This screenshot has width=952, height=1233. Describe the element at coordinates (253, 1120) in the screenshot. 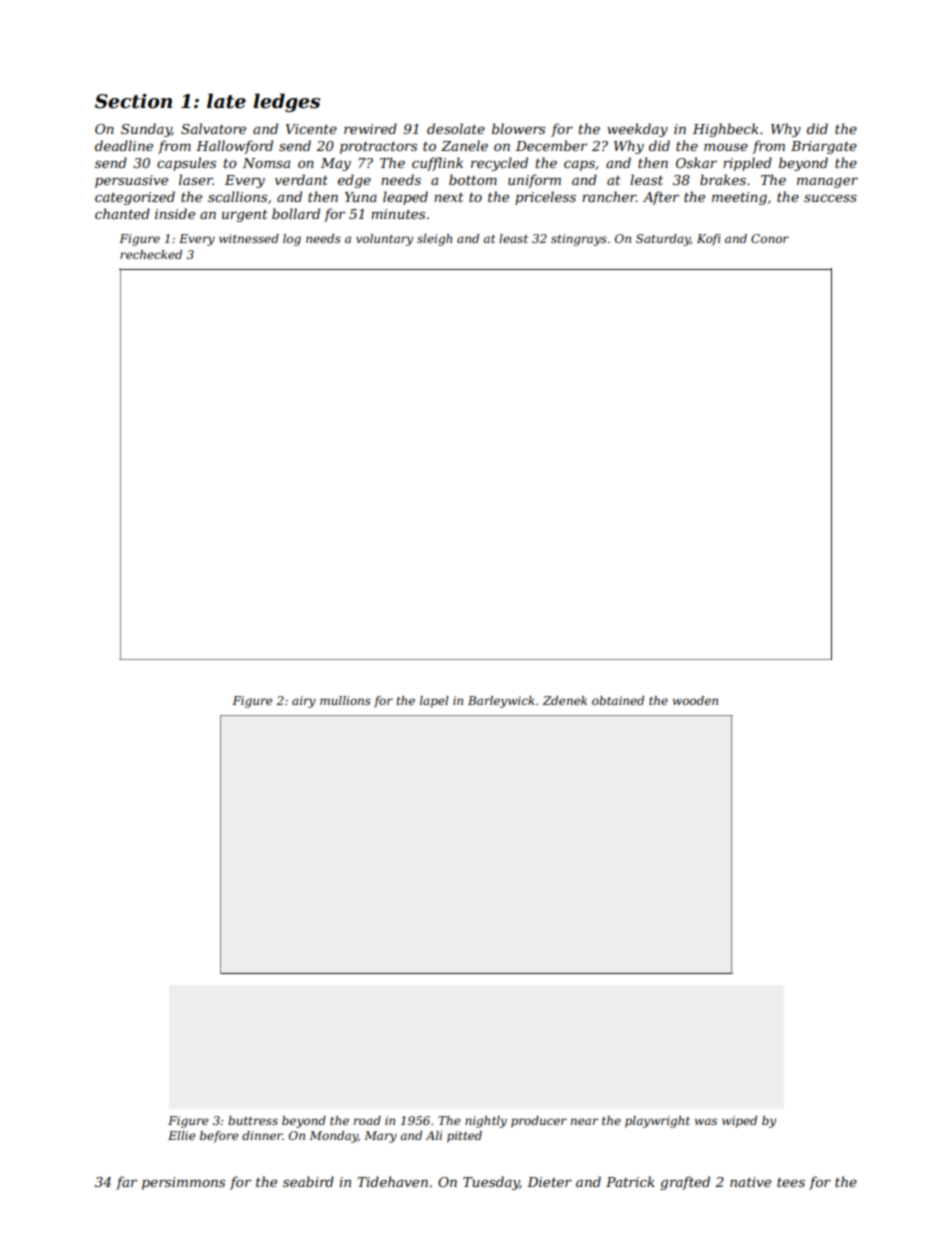

I see `buttress` at that location.
